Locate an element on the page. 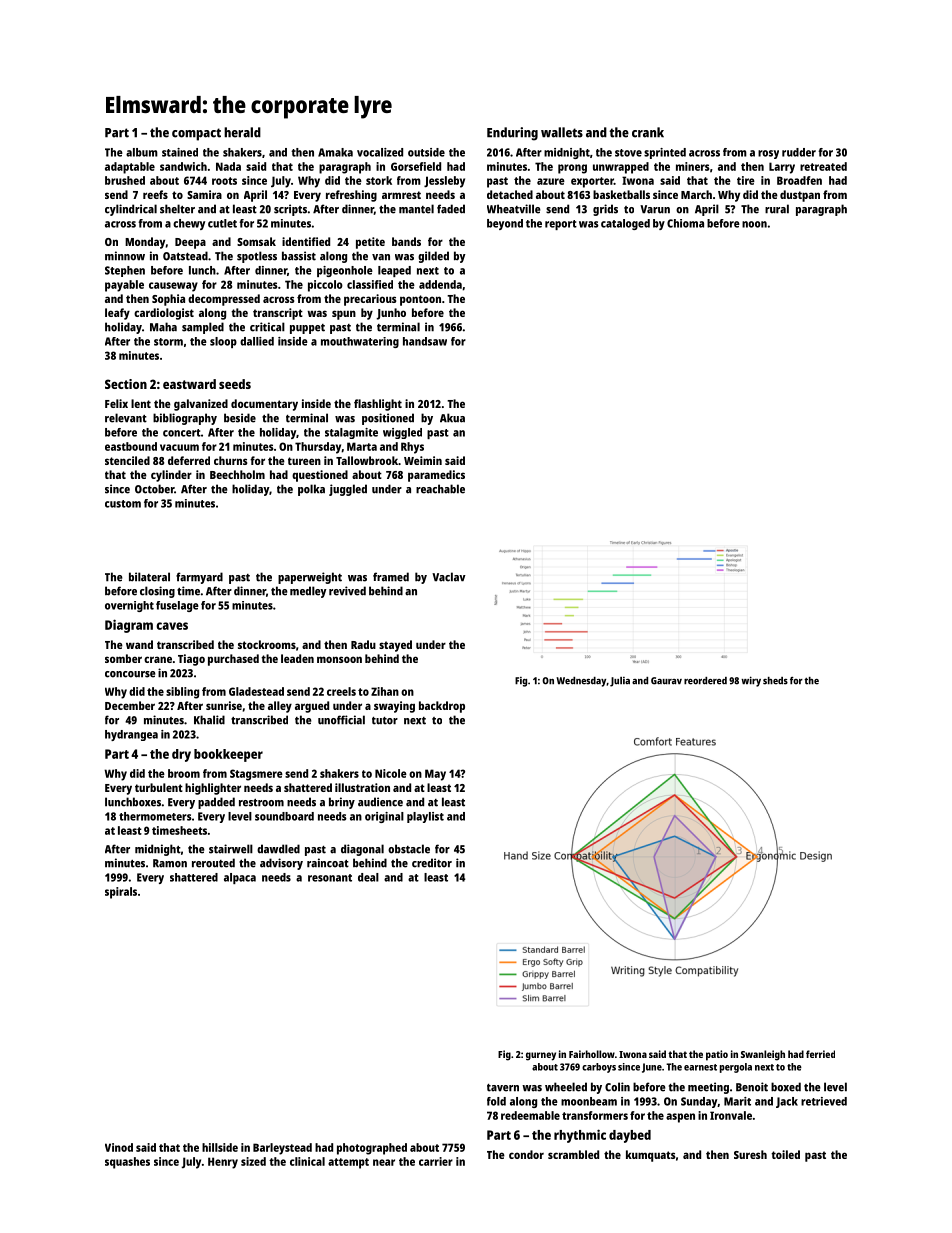  wallets is located at coordinates (562, 132).
